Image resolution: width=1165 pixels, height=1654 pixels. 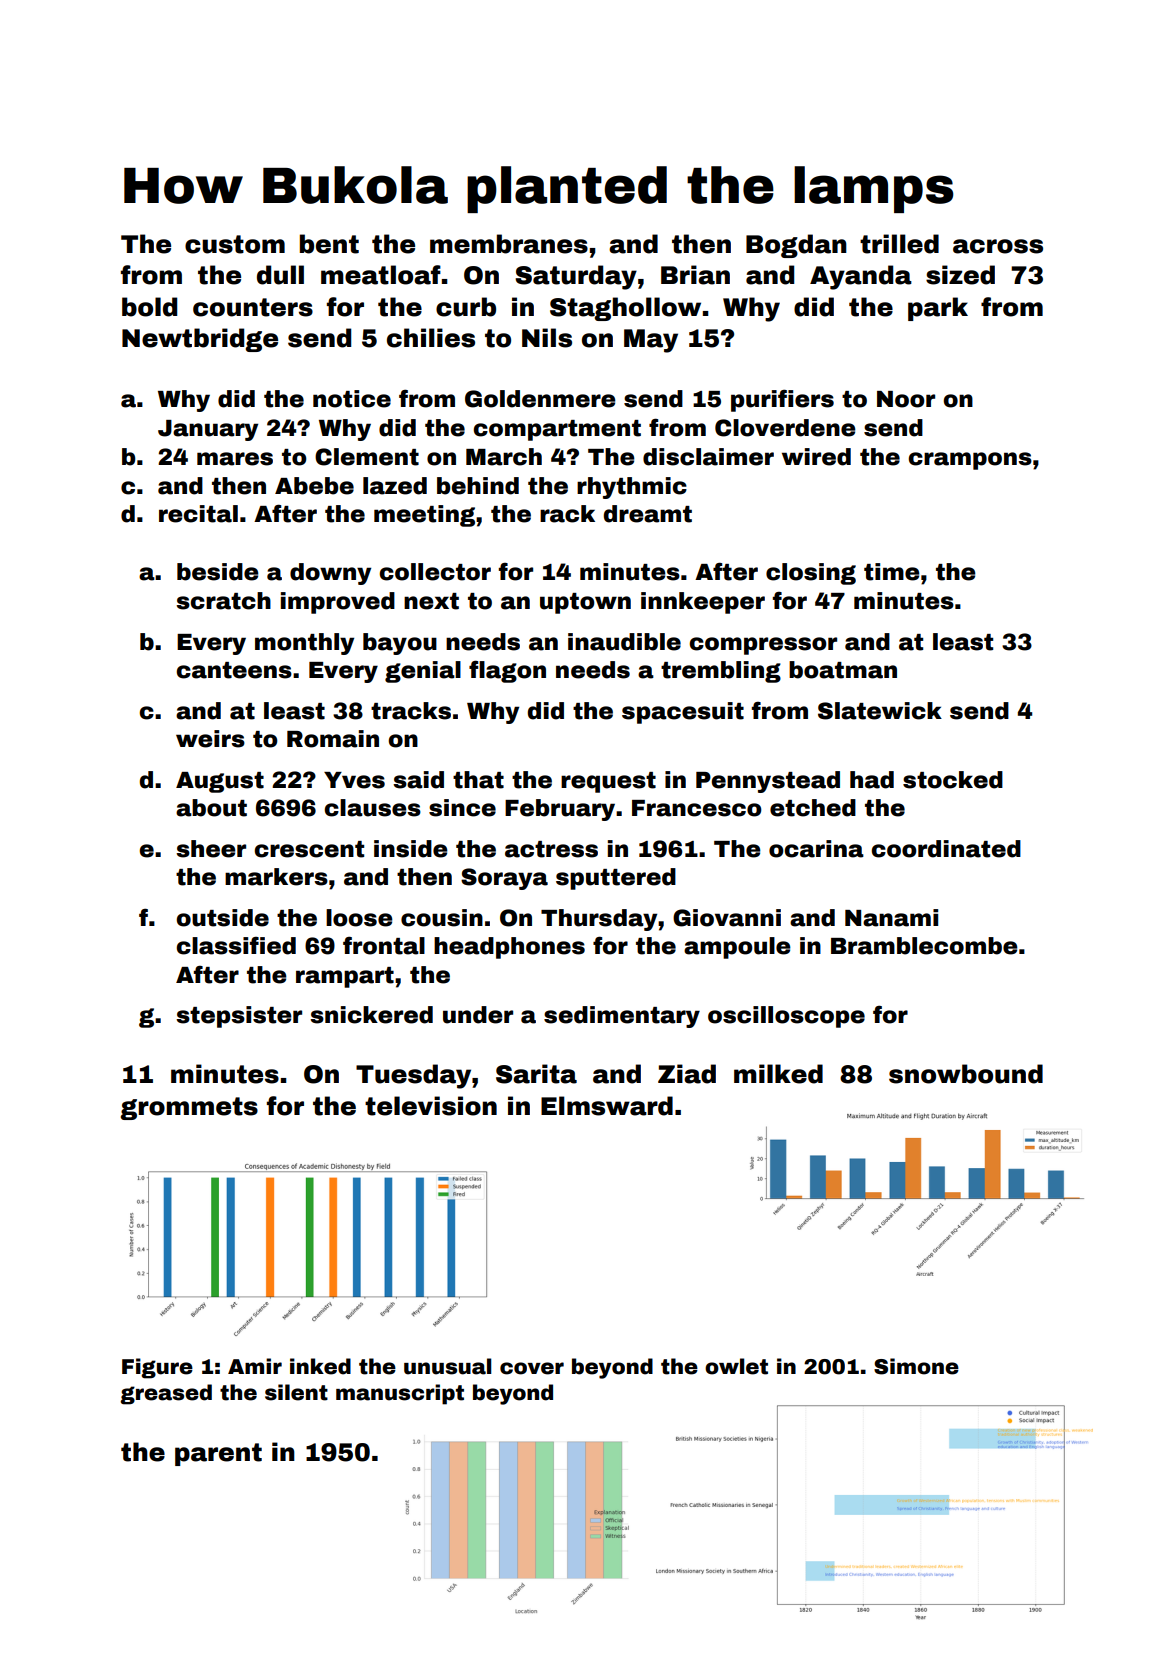 I want to click on snowbound, so click(x=966, y=1074).
